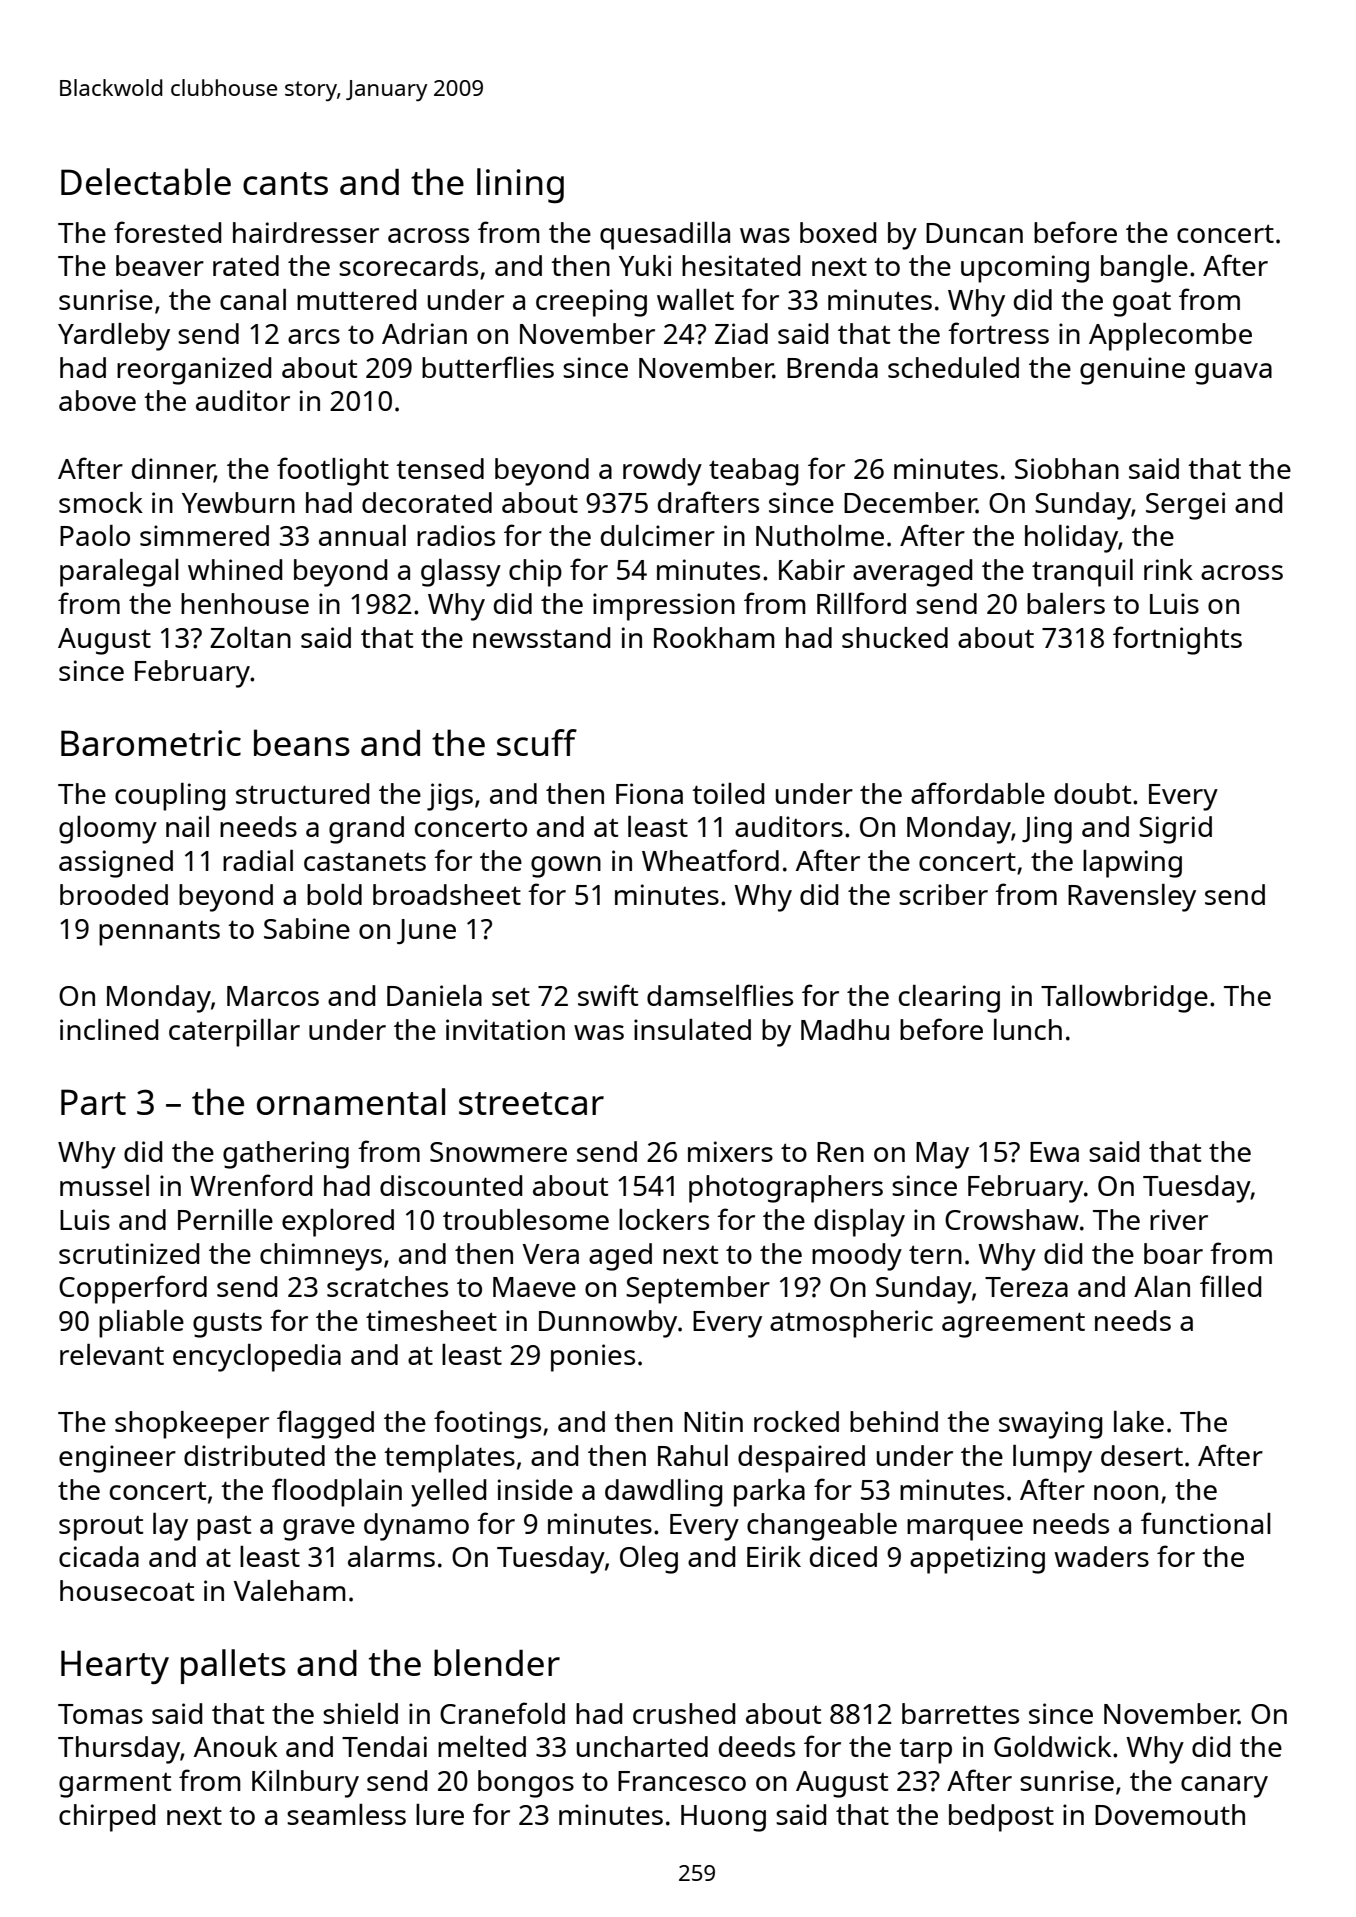  Describe the element at coordinates (1175, 830) in the document. I see `Sigrid` at that location.
